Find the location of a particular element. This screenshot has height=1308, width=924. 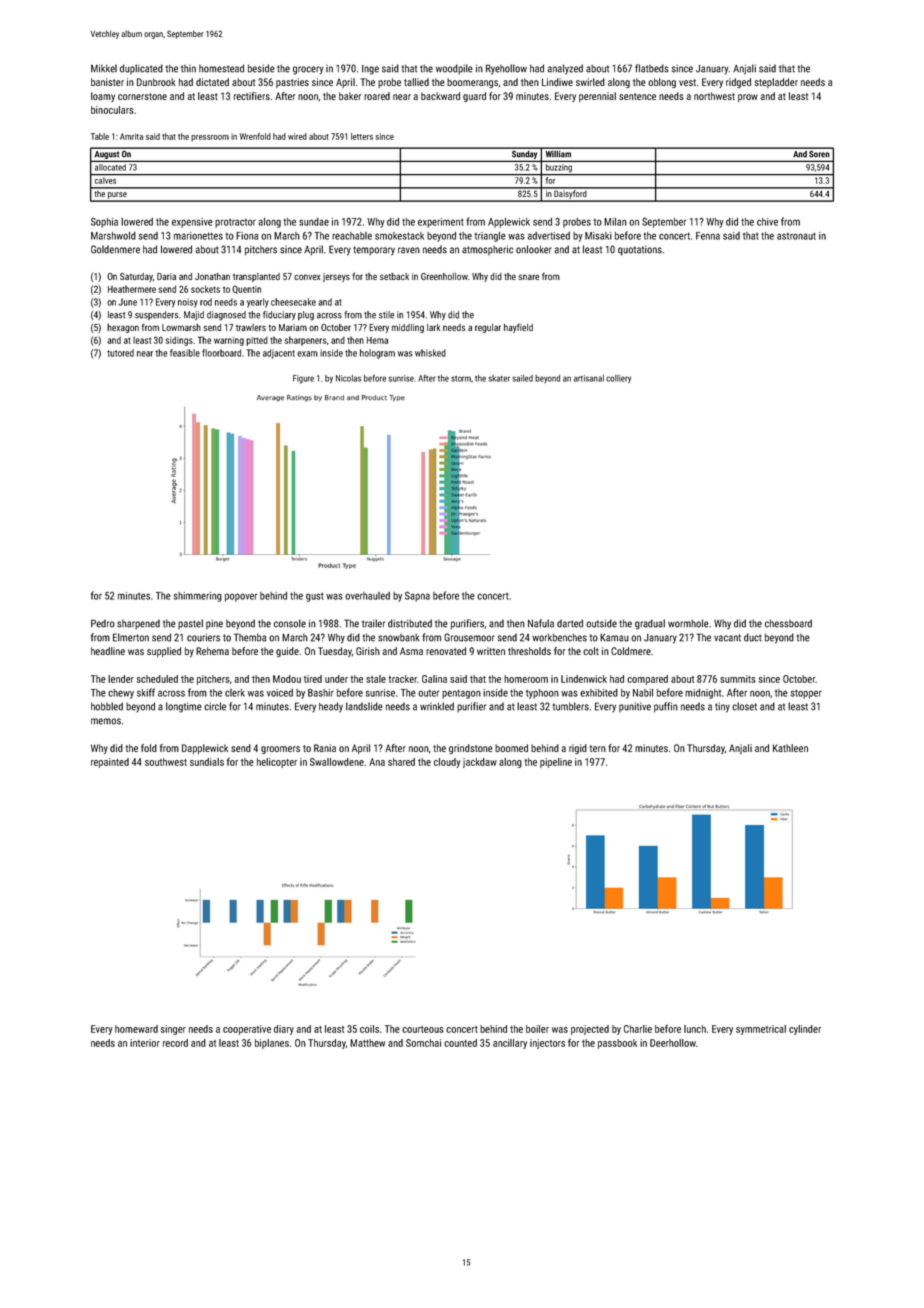

pressroom is located at coordinates (210, 138).
